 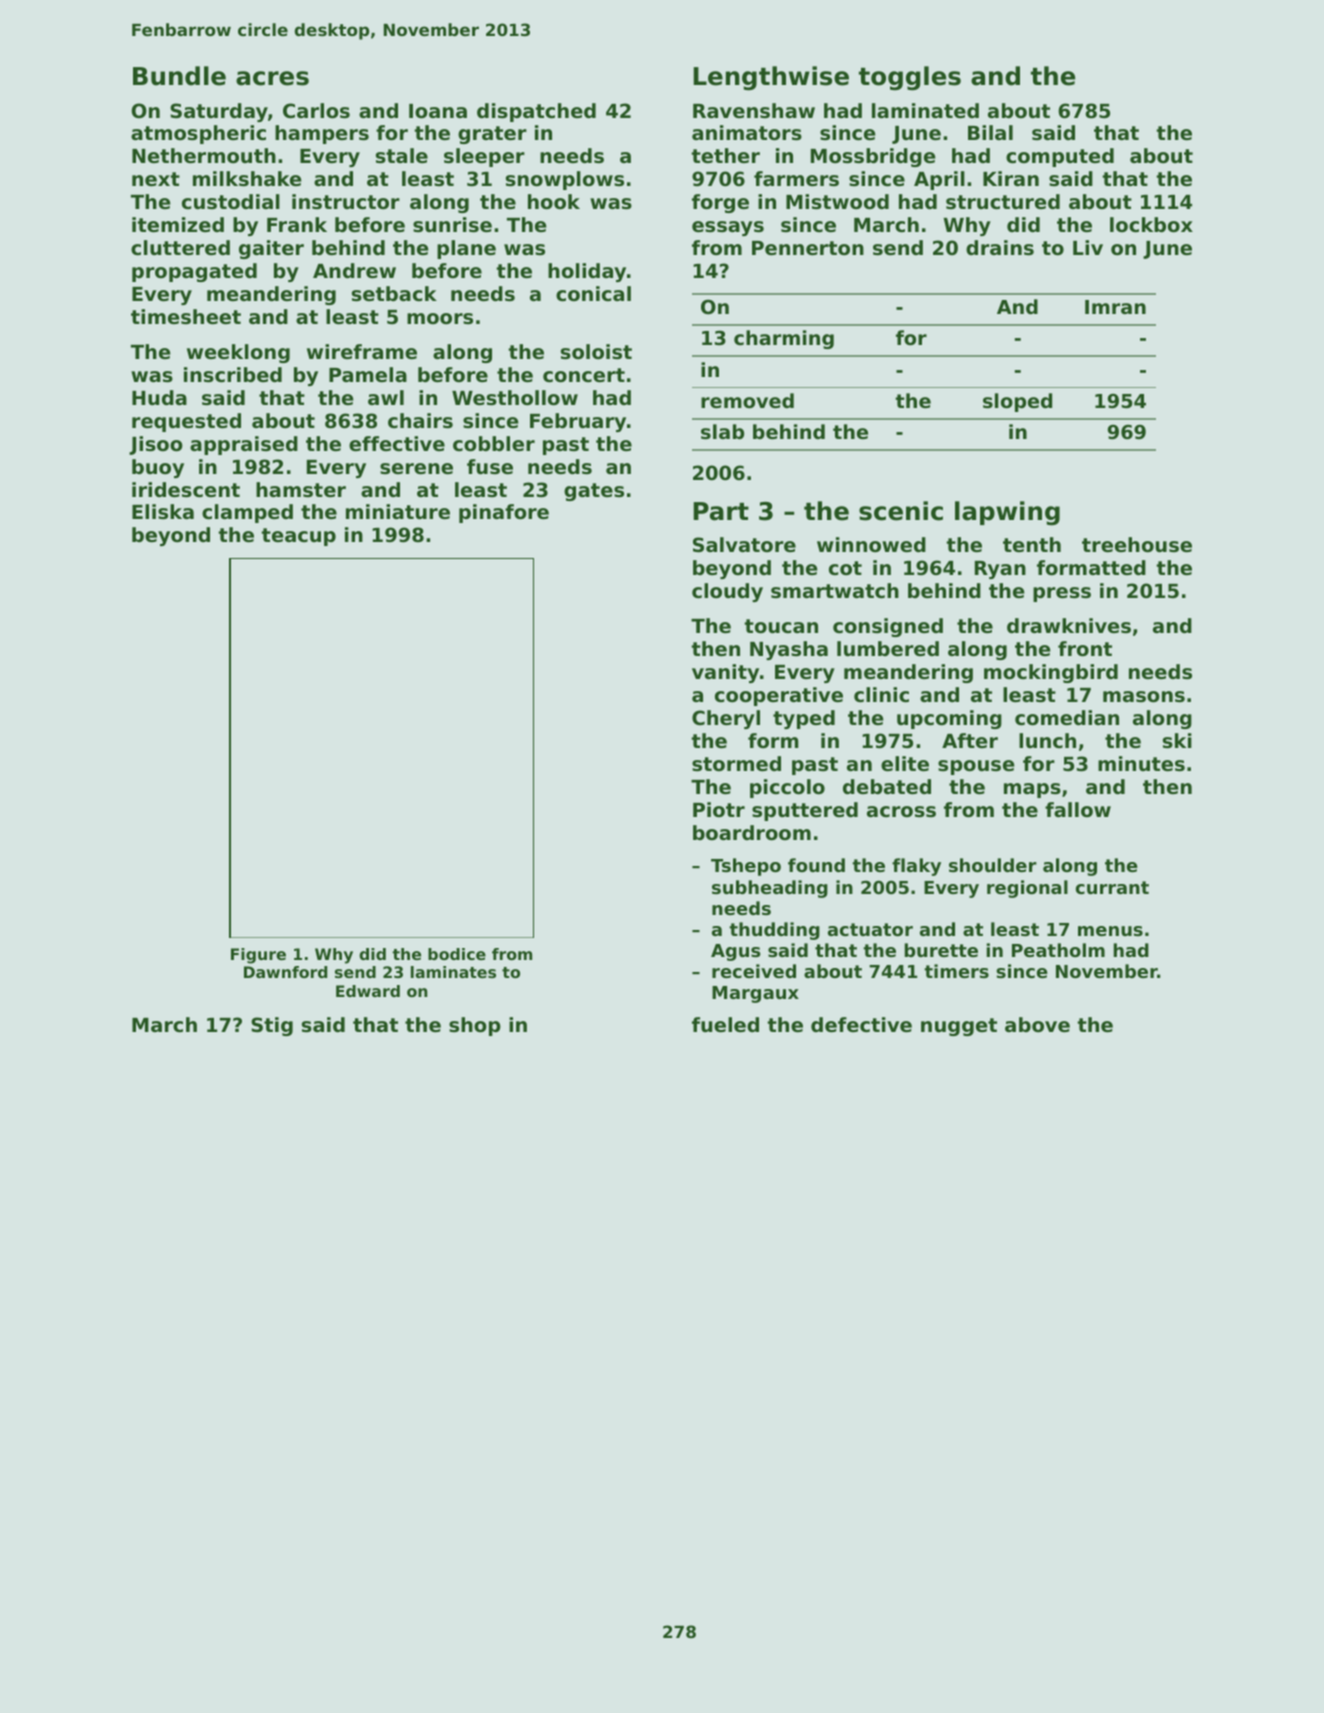 What do you see at coordinates (594, 492) in the page?
I see `gates` at bounding box center [594, 492].
